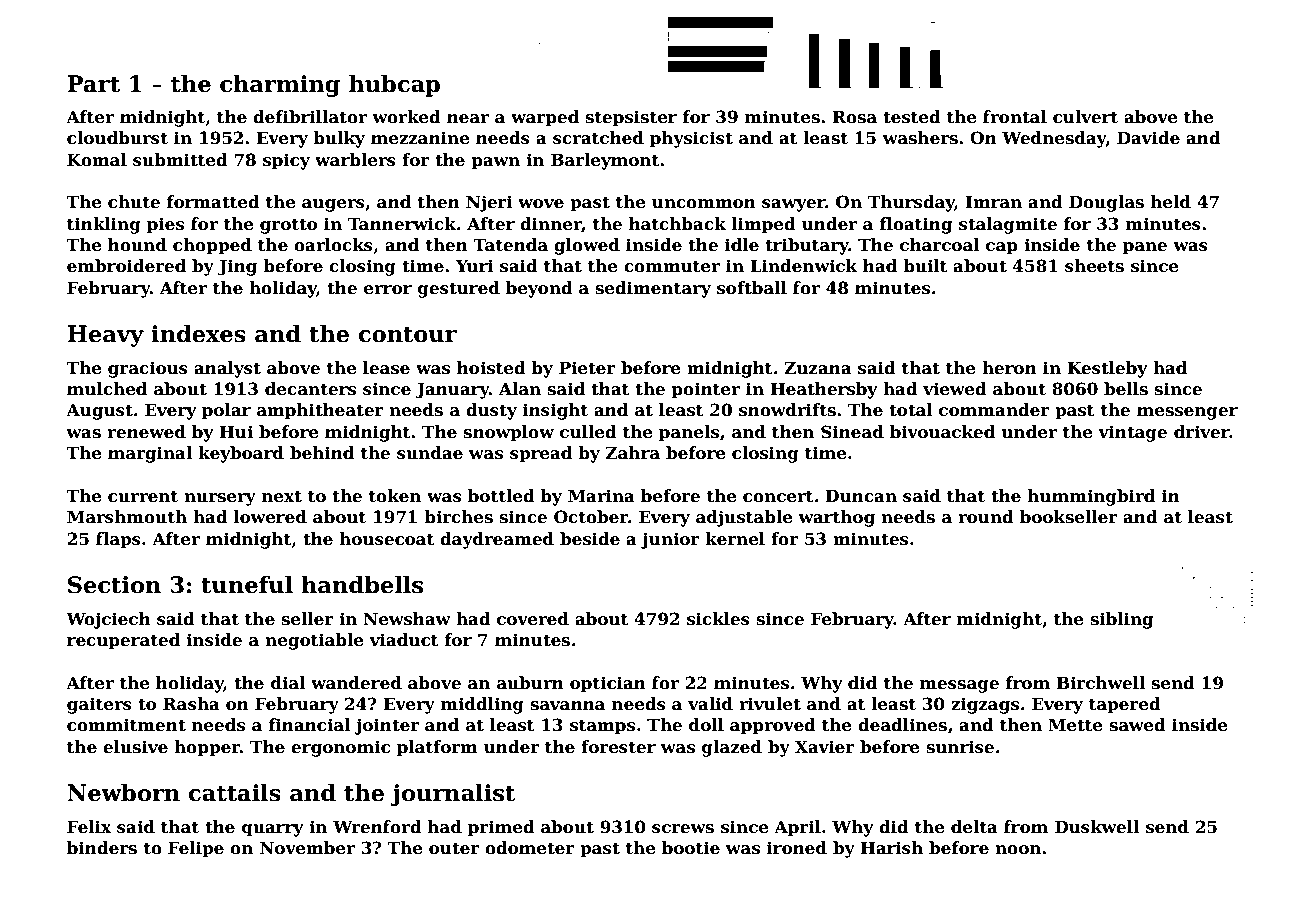 This document has width=1308, height=924. Describe the element at coordinates (395, 496) in the document. I see `token` at that location.
